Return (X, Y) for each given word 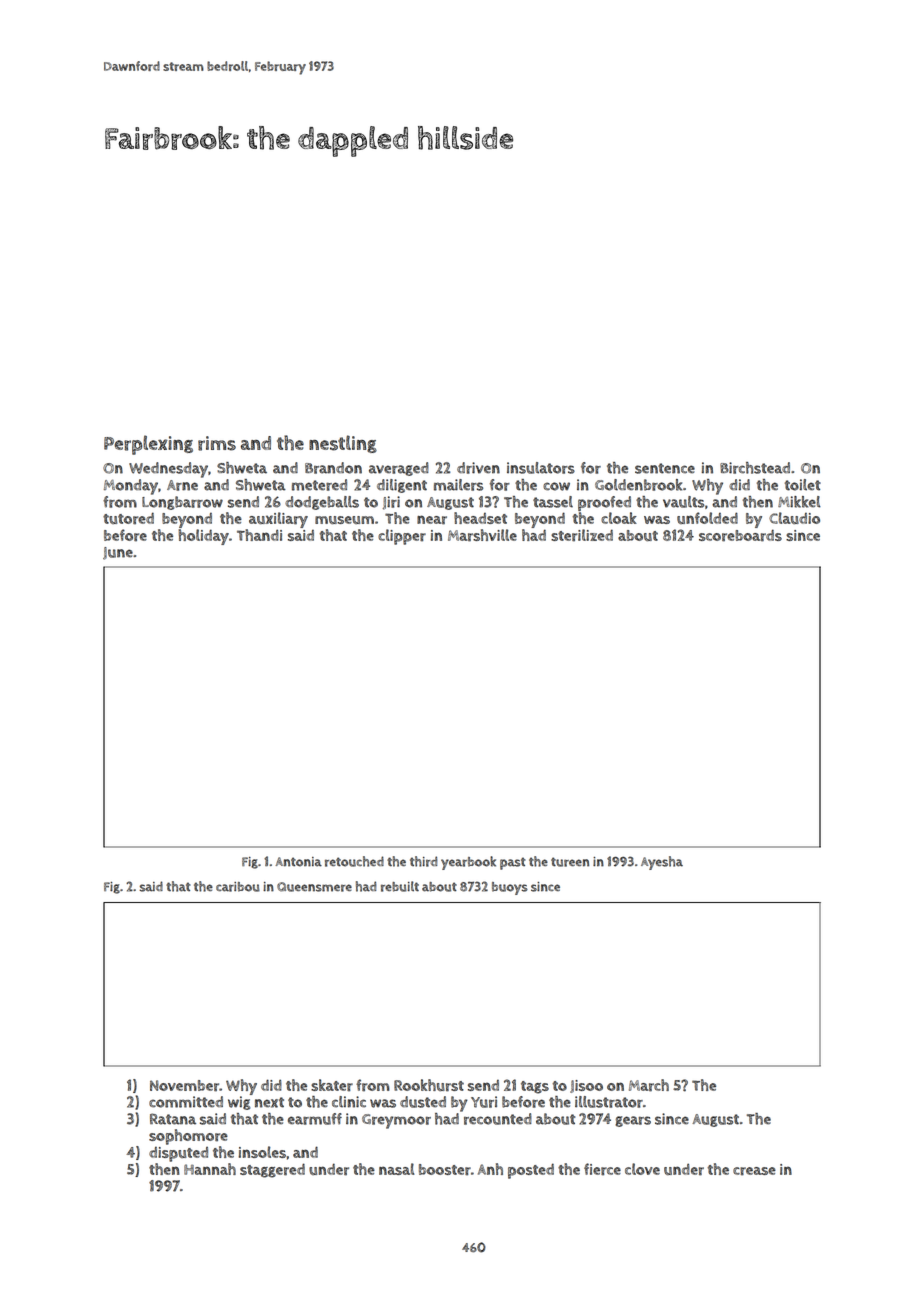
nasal (396, 1169)
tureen (570, 862)
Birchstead (755, 468)
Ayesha (662, 863)
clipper (402, 537)
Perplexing (148, 445)
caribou (238, 887)
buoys (510, 888)
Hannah (210, 1169)
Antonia (298, 862)
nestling (343, 444)
